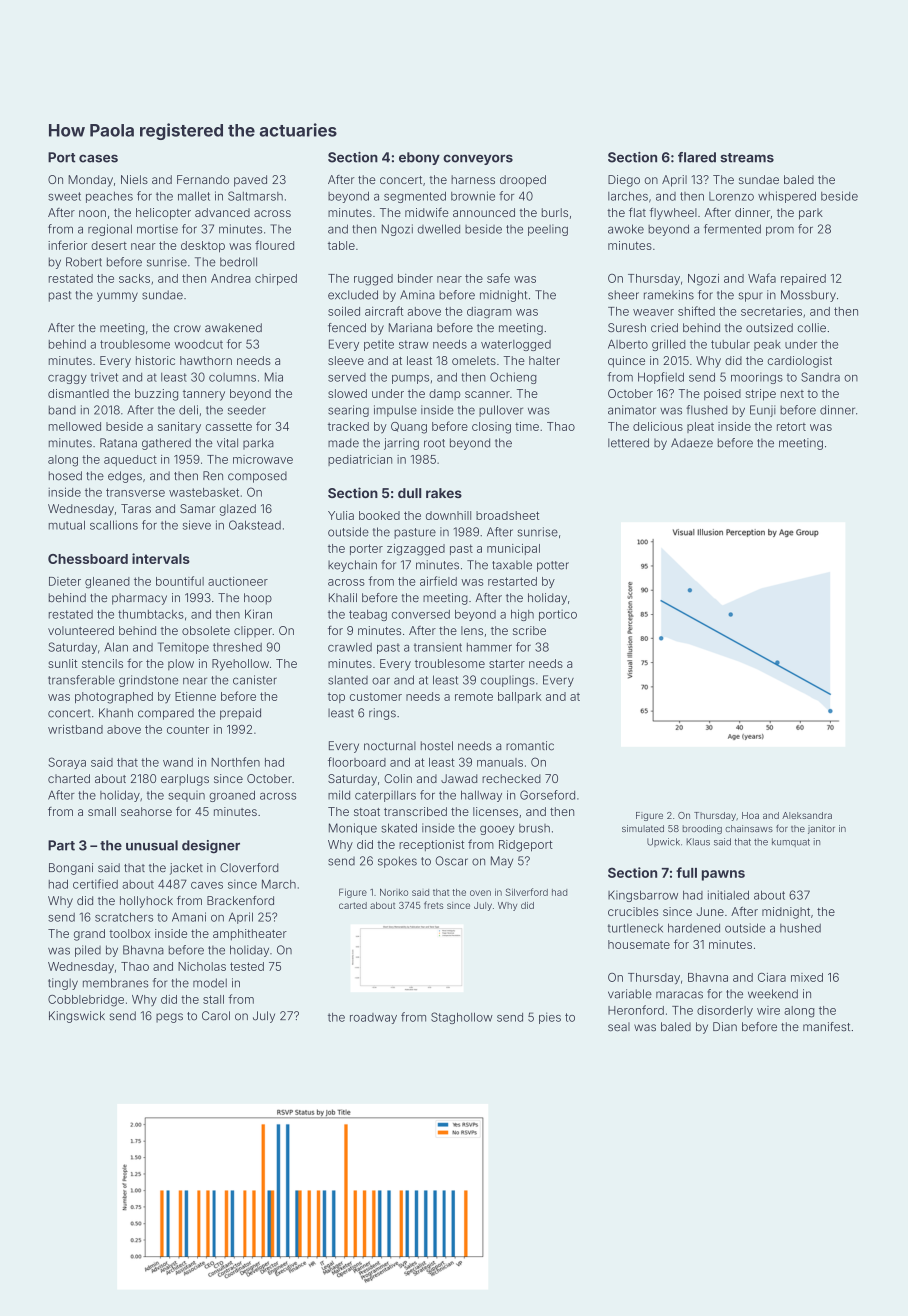 This screenshot has width=908, height=1316. What do you see at coordinates (134, 179) in the screenshot?
I see `Niels` at bounding box center [134, 179].
